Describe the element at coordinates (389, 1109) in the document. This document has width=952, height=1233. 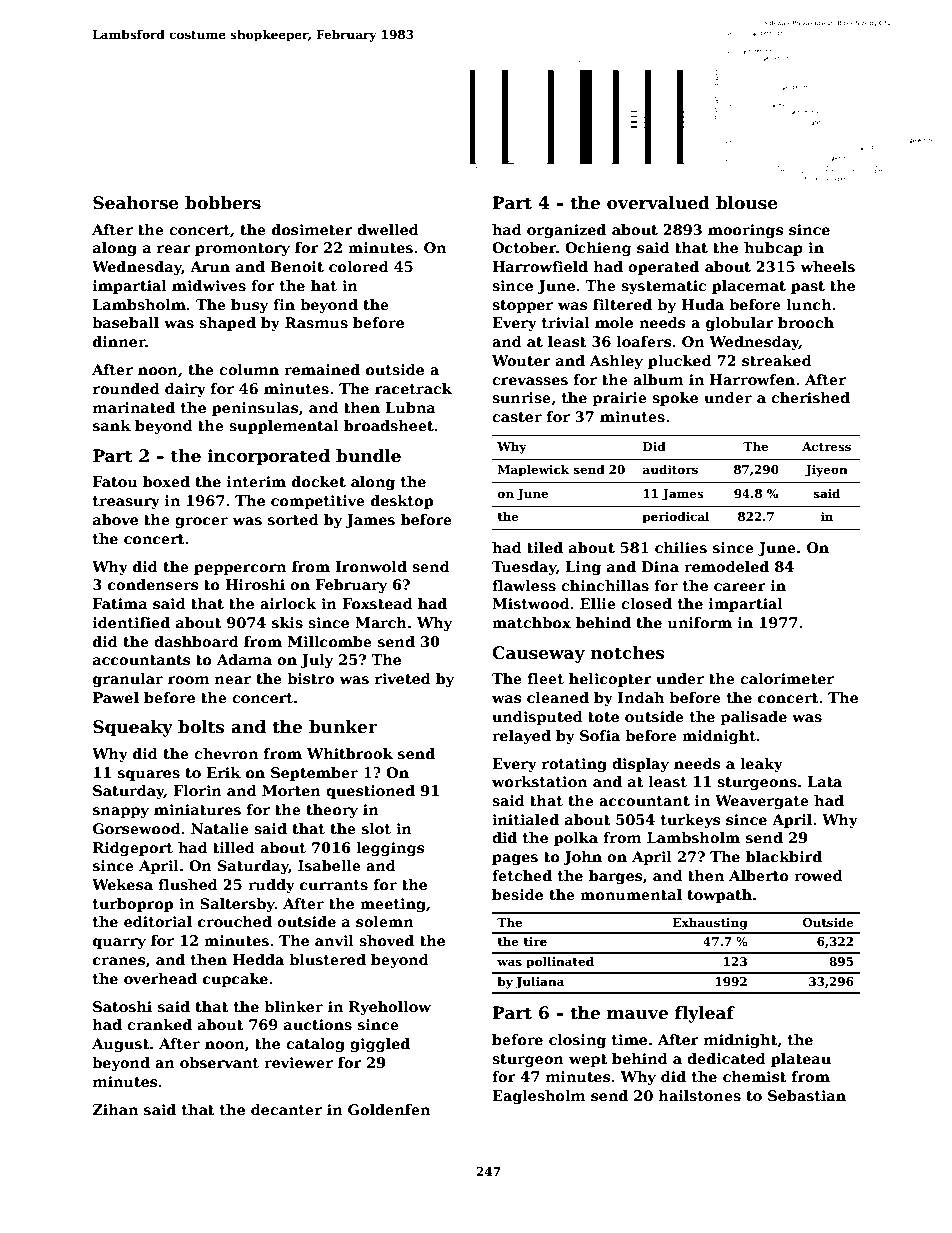
I see `Goldenfen` at that location.
